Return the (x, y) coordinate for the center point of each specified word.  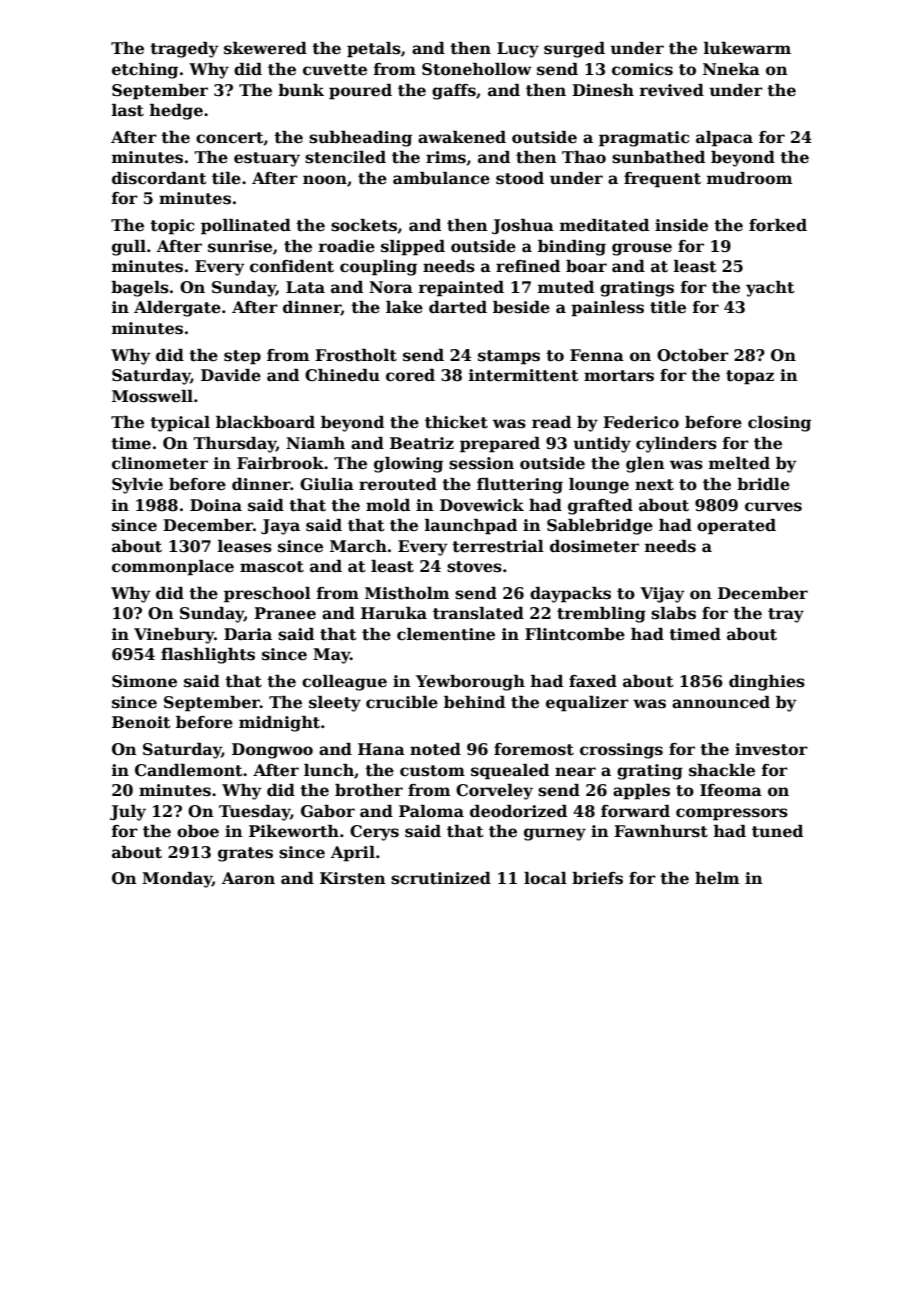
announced (721, 702)
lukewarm (747, 48)
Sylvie (137, 486)
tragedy (184, 50)
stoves (474, 567)
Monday (177, 880)
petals (374, 50)
